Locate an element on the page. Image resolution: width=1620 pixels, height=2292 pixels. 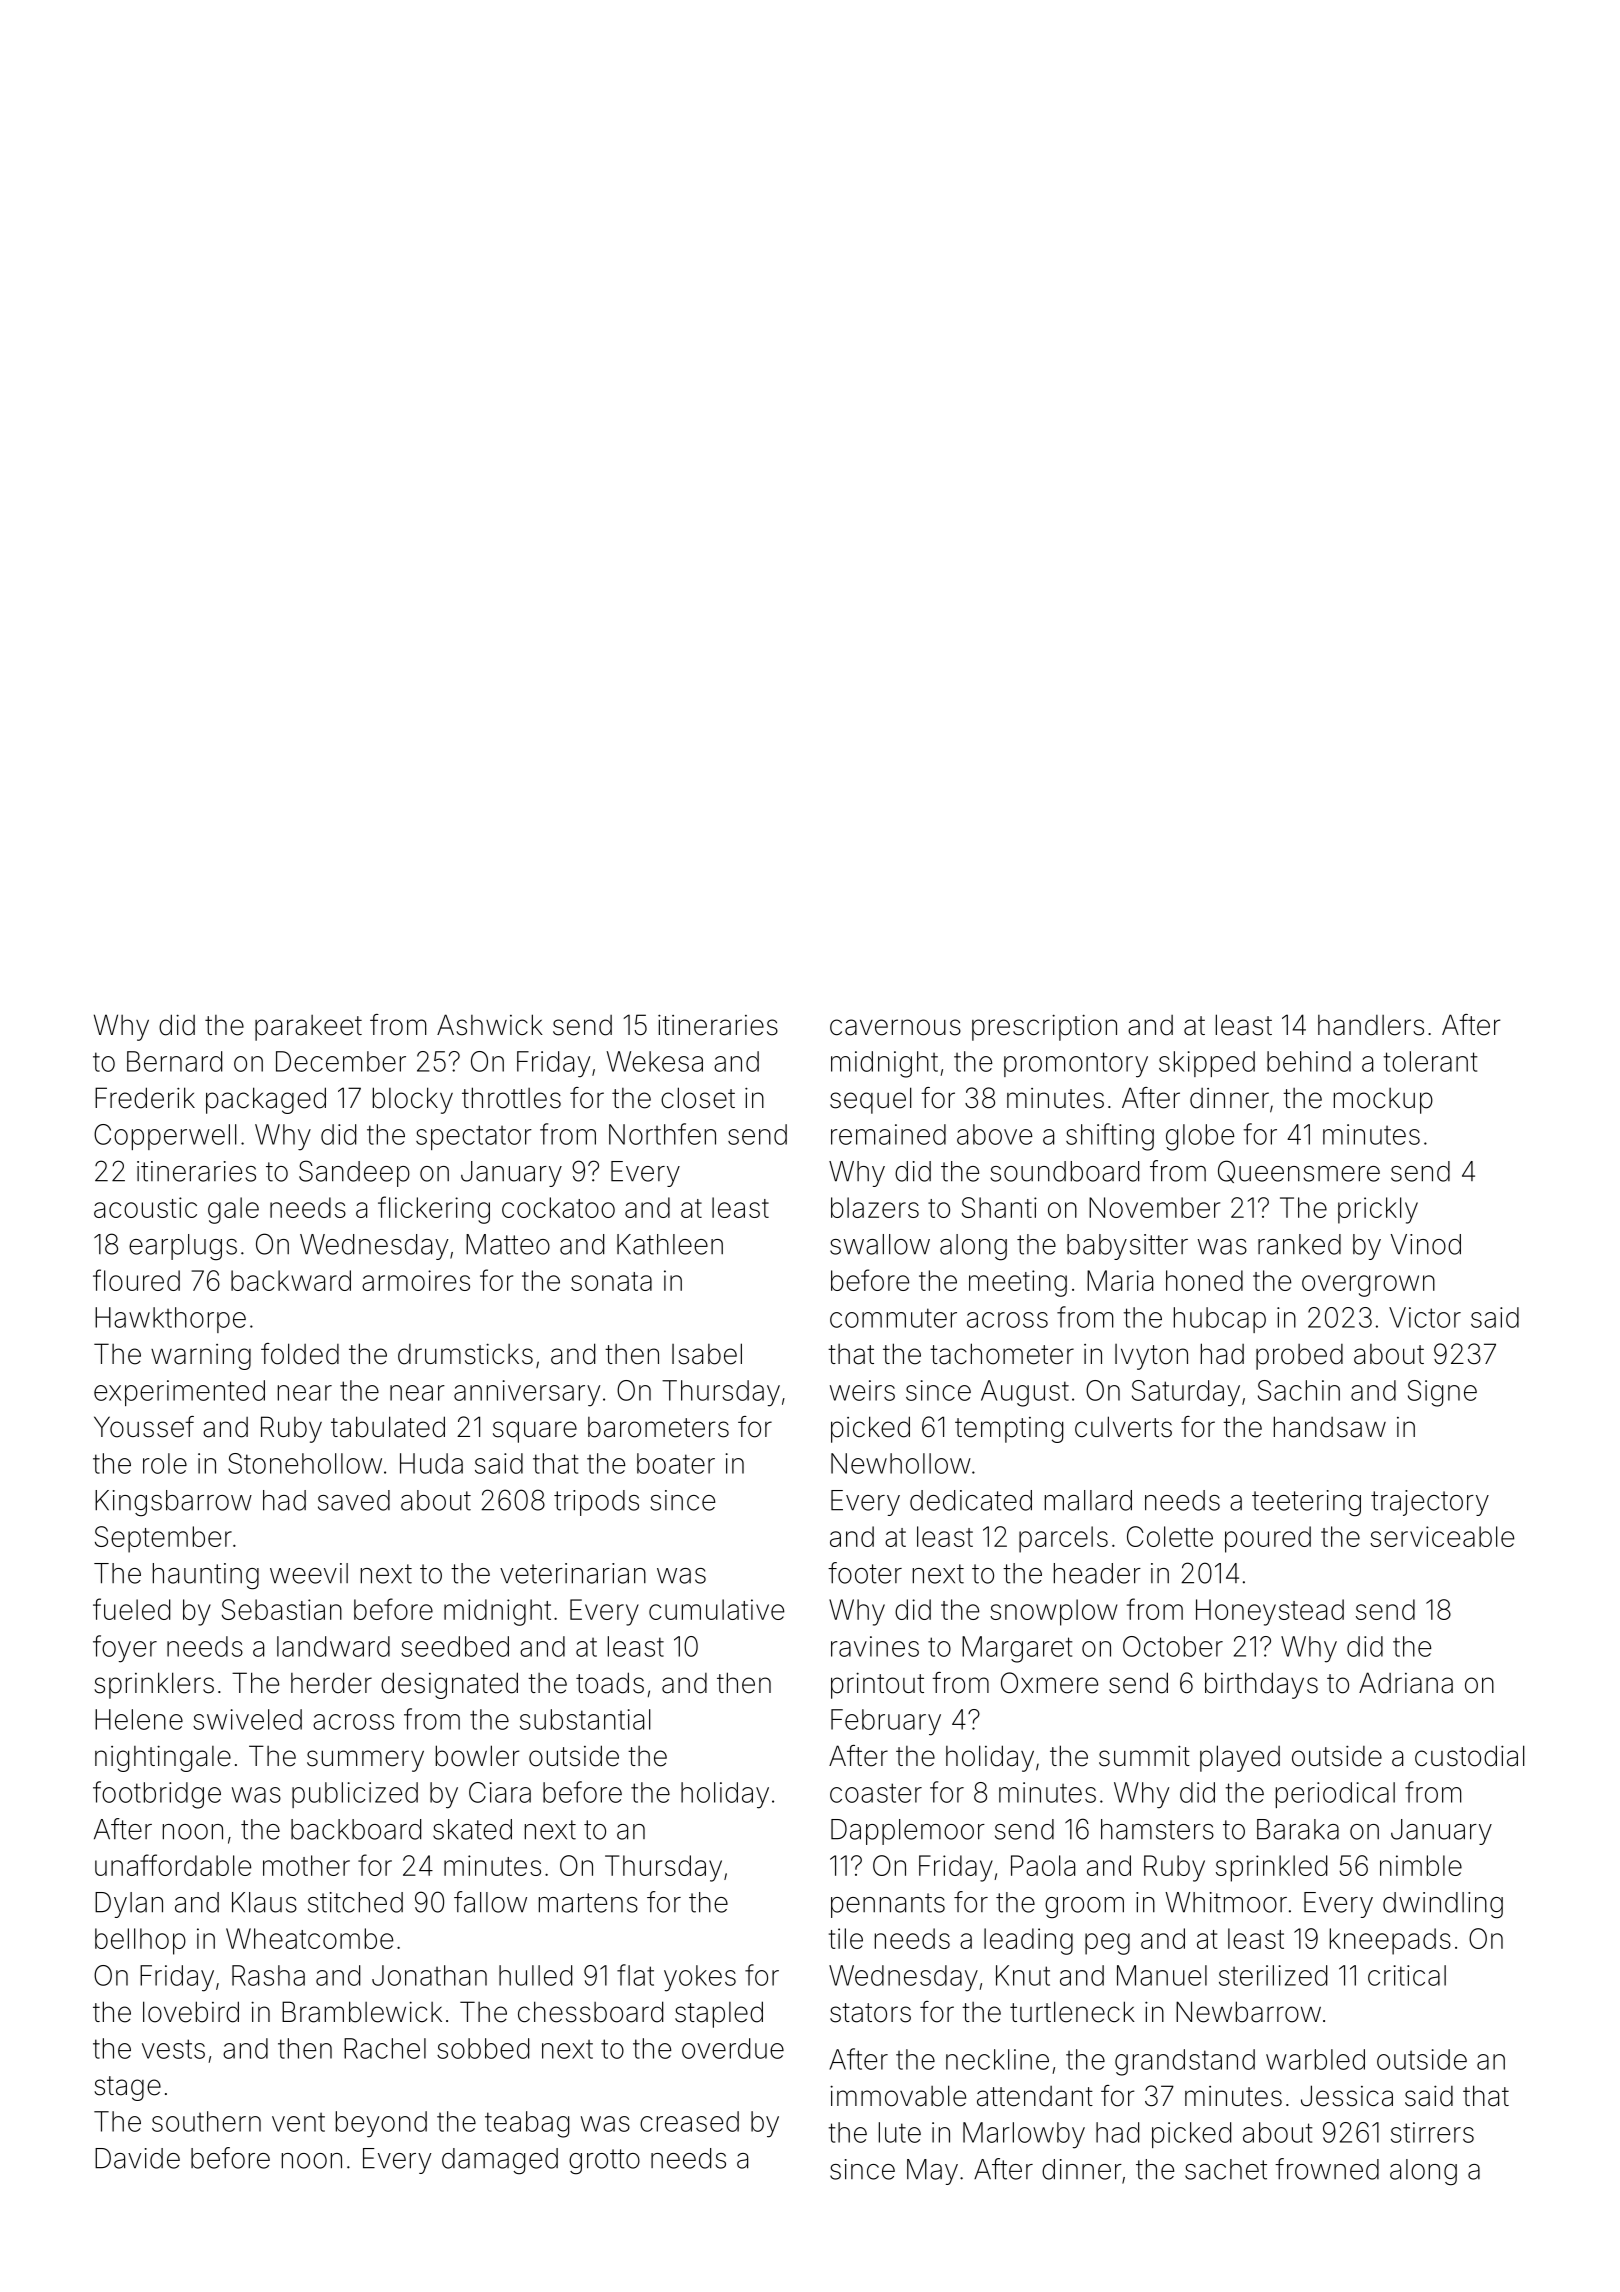
yokes is located at coordinates (700, 1978).
